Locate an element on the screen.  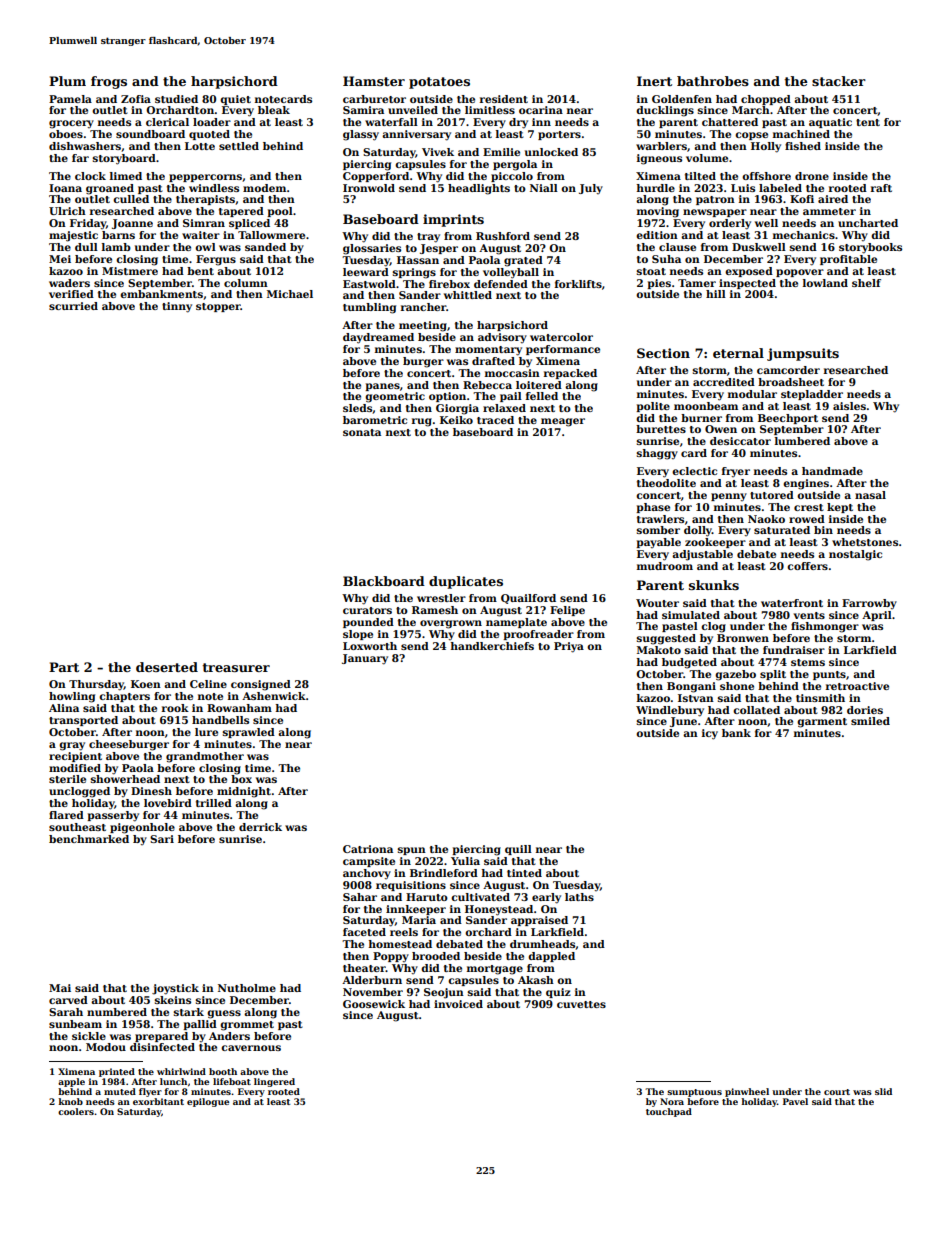
shelf is located at coordinates (866, 283).
